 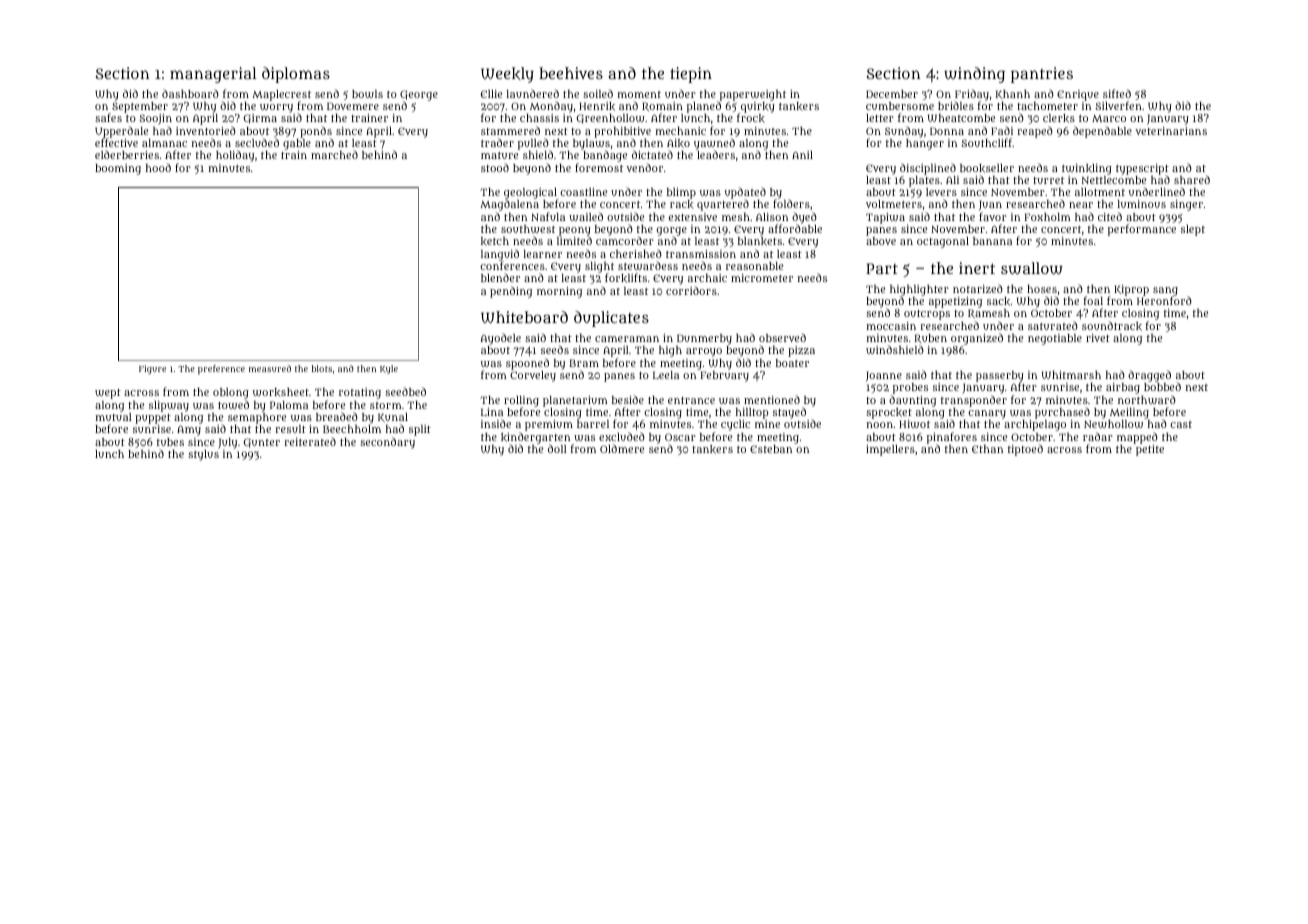 What do you see at coordinates (1117, 93) in the page?
I see `sifted` at bounding box center [1117, 93].
